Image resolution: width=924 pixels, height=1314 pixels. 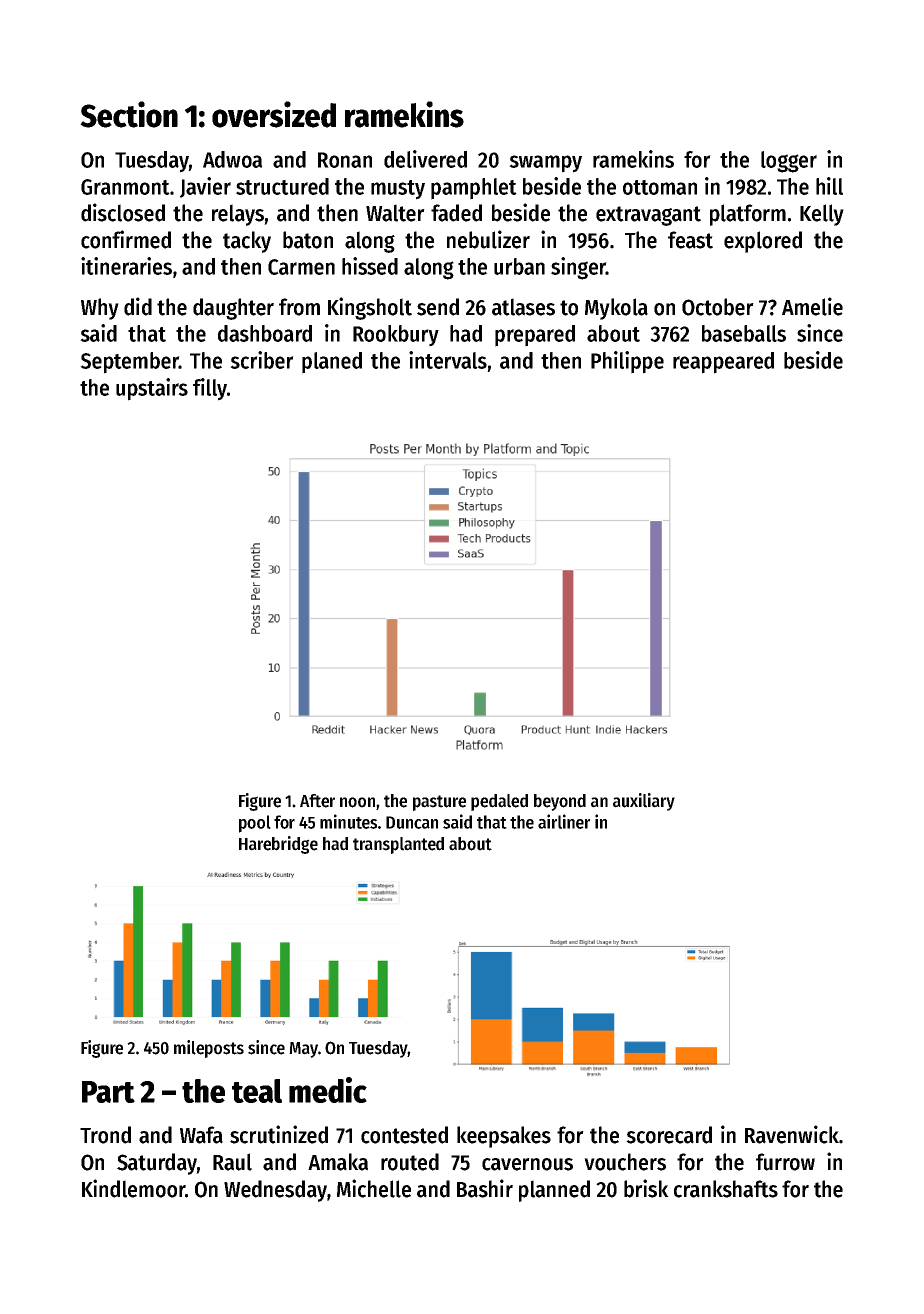 What do you see at coordinates (789, 162) in the document?
I see `logger` at bounding box center [789, 162].
